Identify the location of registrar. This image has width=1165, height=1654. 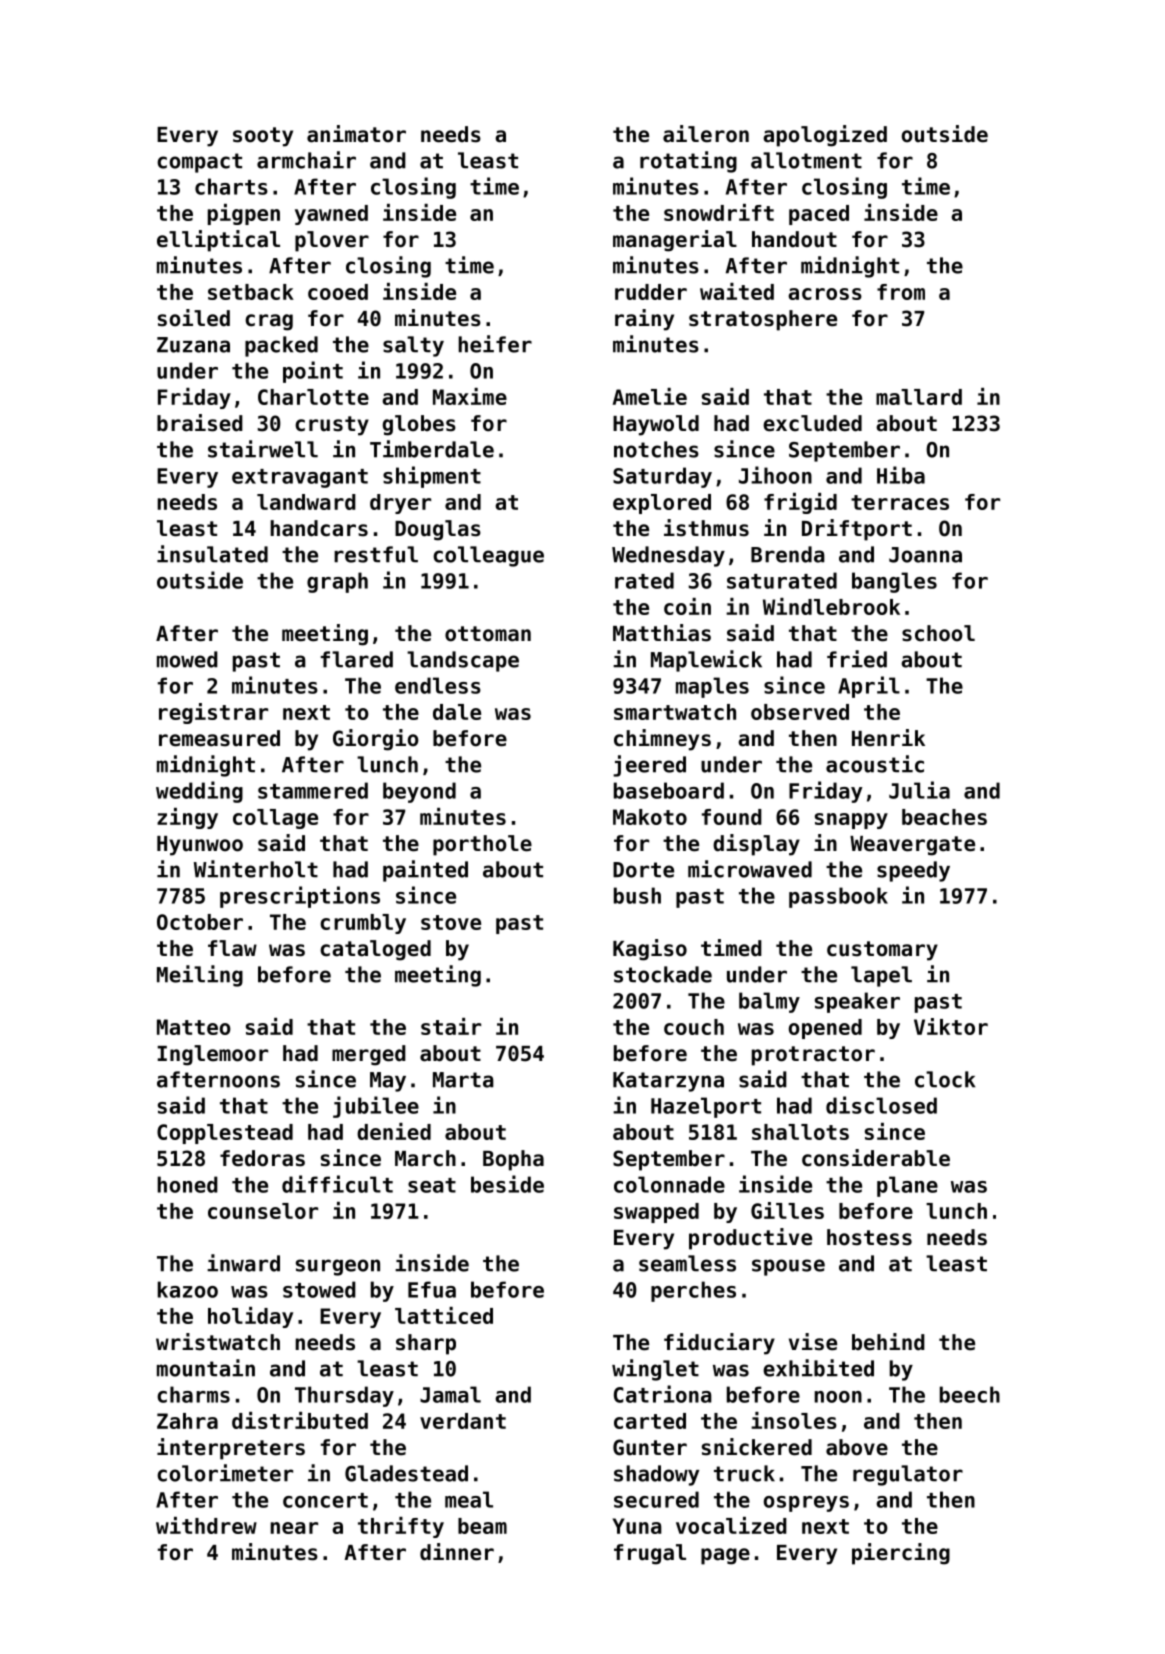
(213, 713).
